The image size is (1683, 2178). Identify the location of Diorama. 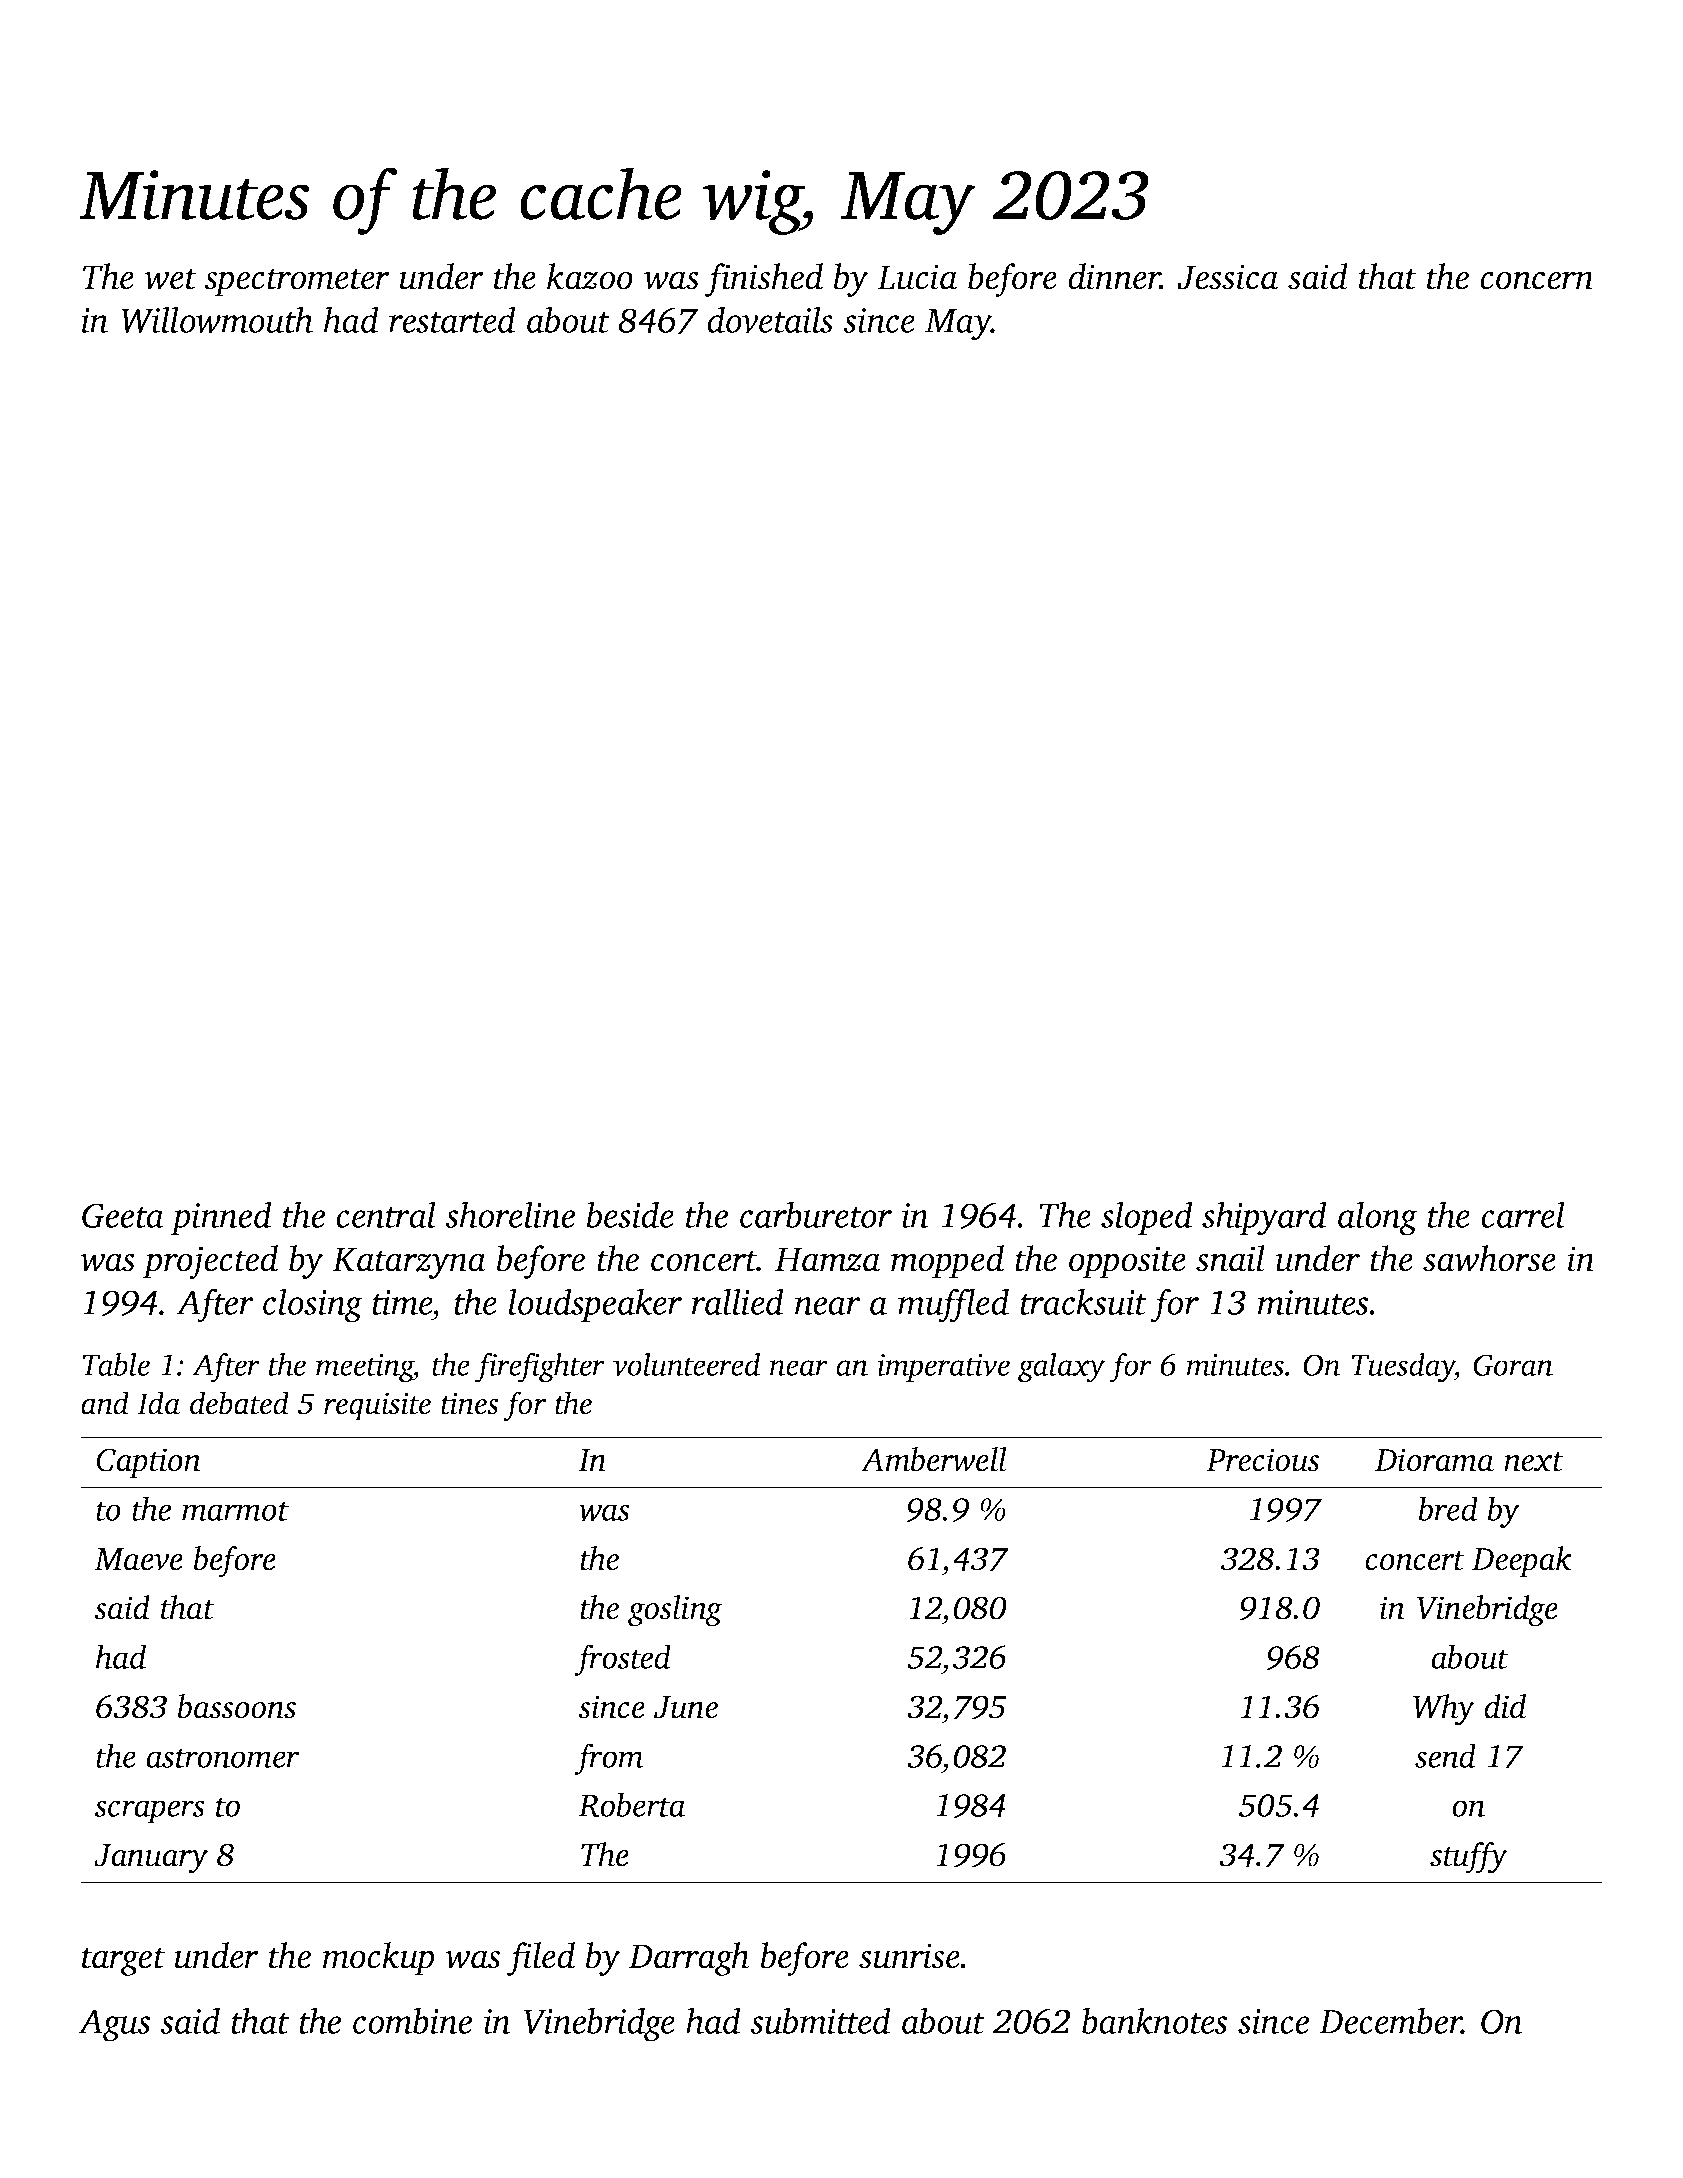
(1434, 1460).
